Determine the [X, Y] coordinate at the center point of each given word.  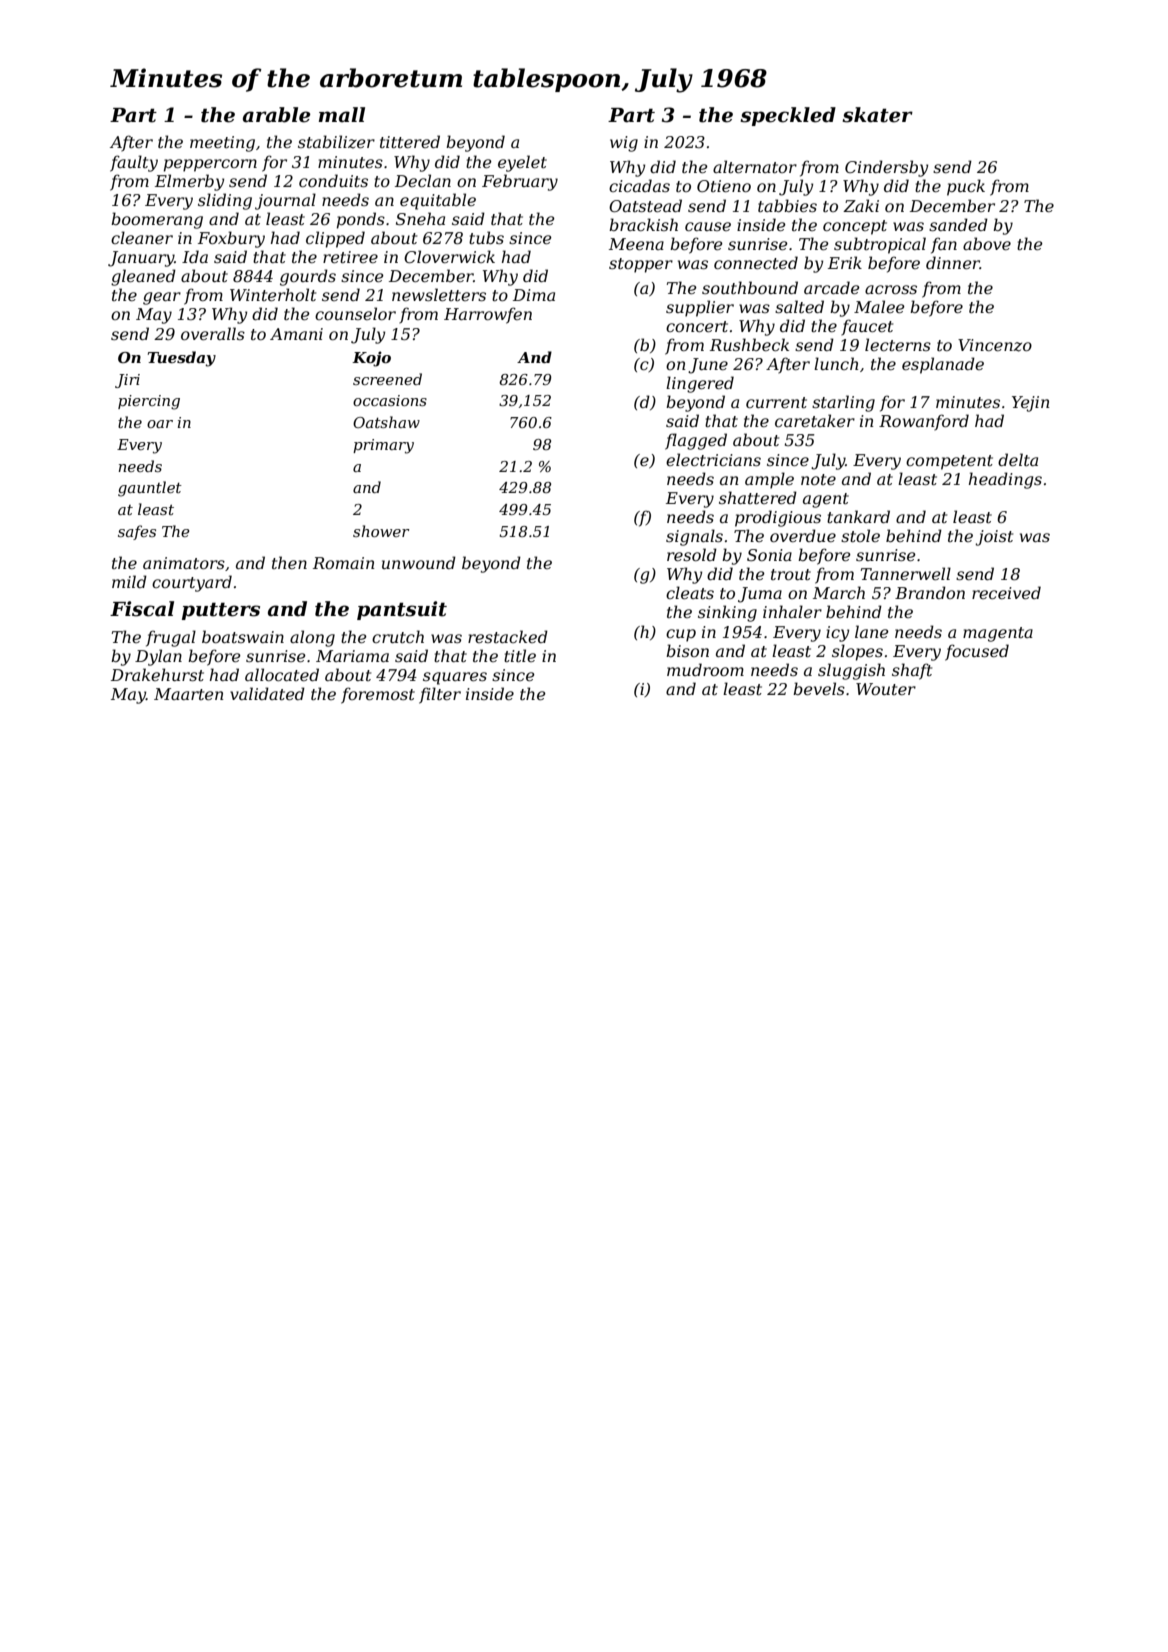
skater [877, 115]
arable [277, 115]
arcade [832, 287]
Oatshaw [386, 422]
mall [342, 114]
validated [267, 693]
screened [387, 379]
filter [440, 695]
